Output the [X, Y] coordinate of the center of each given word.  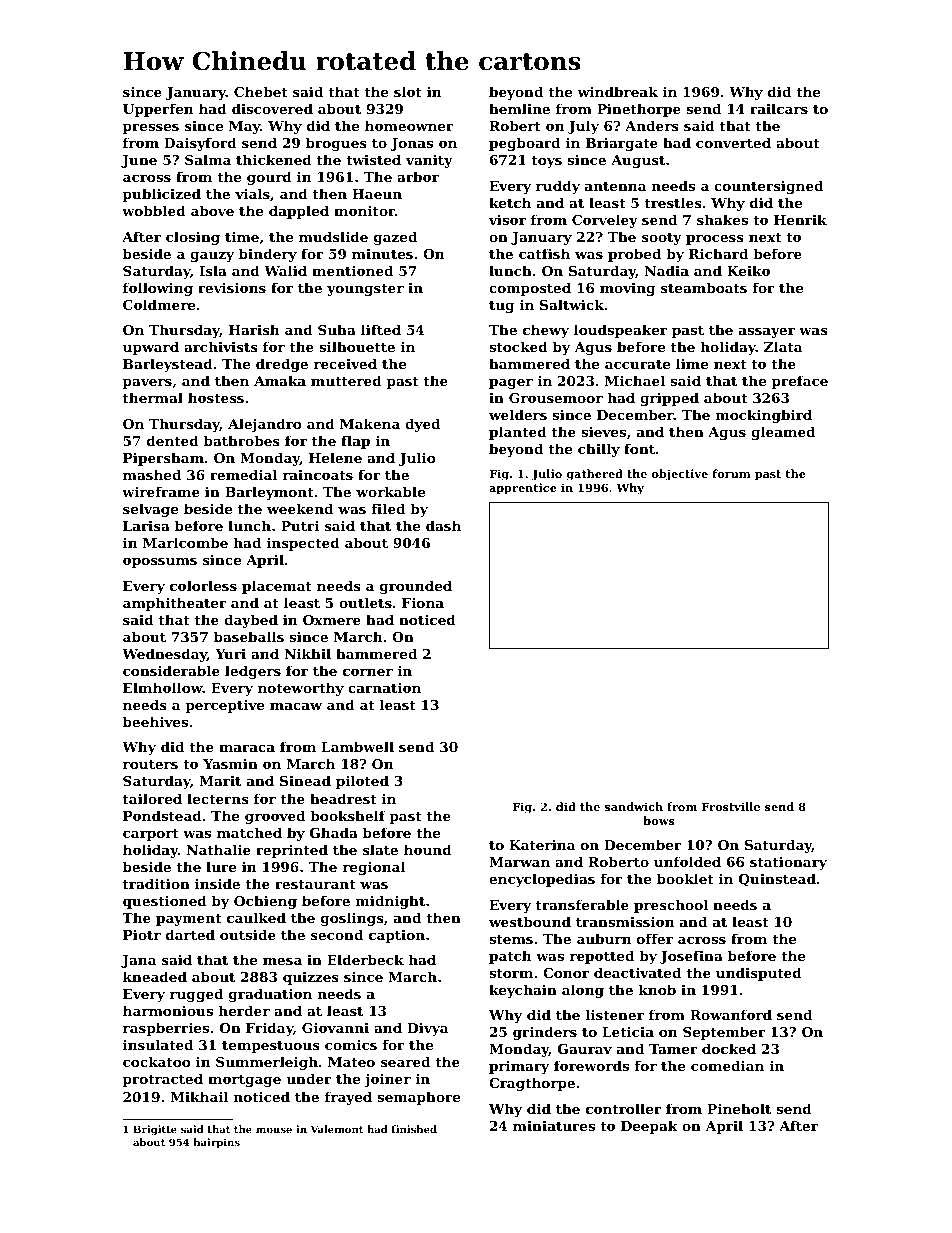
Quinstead [777, 880]
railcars [779, 108]
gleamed [783, 433]
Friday [269, 1029]
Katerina [542, 844]
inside [217, 883]
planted [518, 433]
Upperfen [158, 110]
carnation [384, 687]
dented [173, 440]
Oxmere [332, 620]
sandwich [634, 806]
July [583, 127]
